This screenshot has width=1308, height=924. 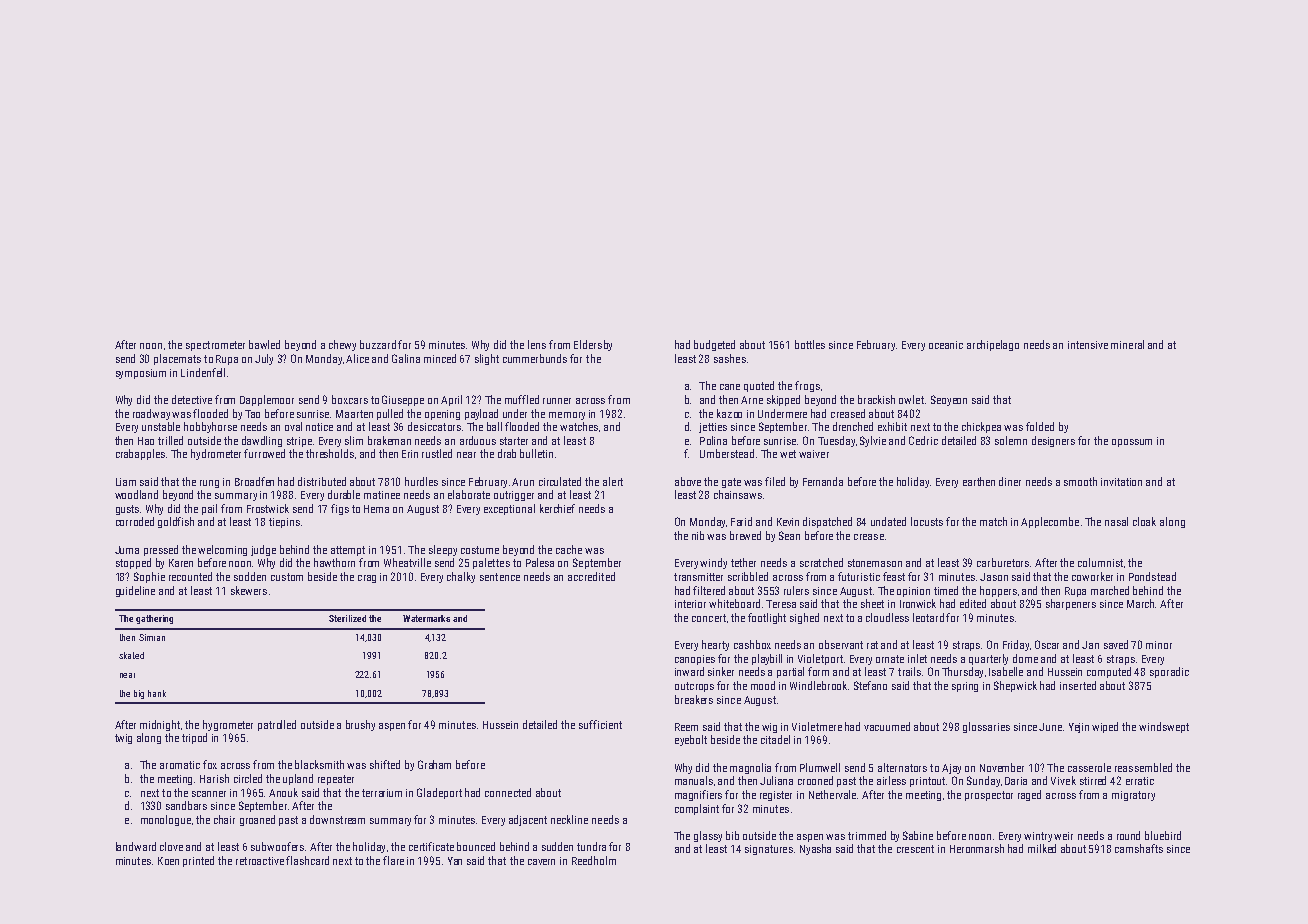 What do you see at coordinates (983, 781) in the screenshot?
I see `Sunday` at bounding box center [983, 781].
